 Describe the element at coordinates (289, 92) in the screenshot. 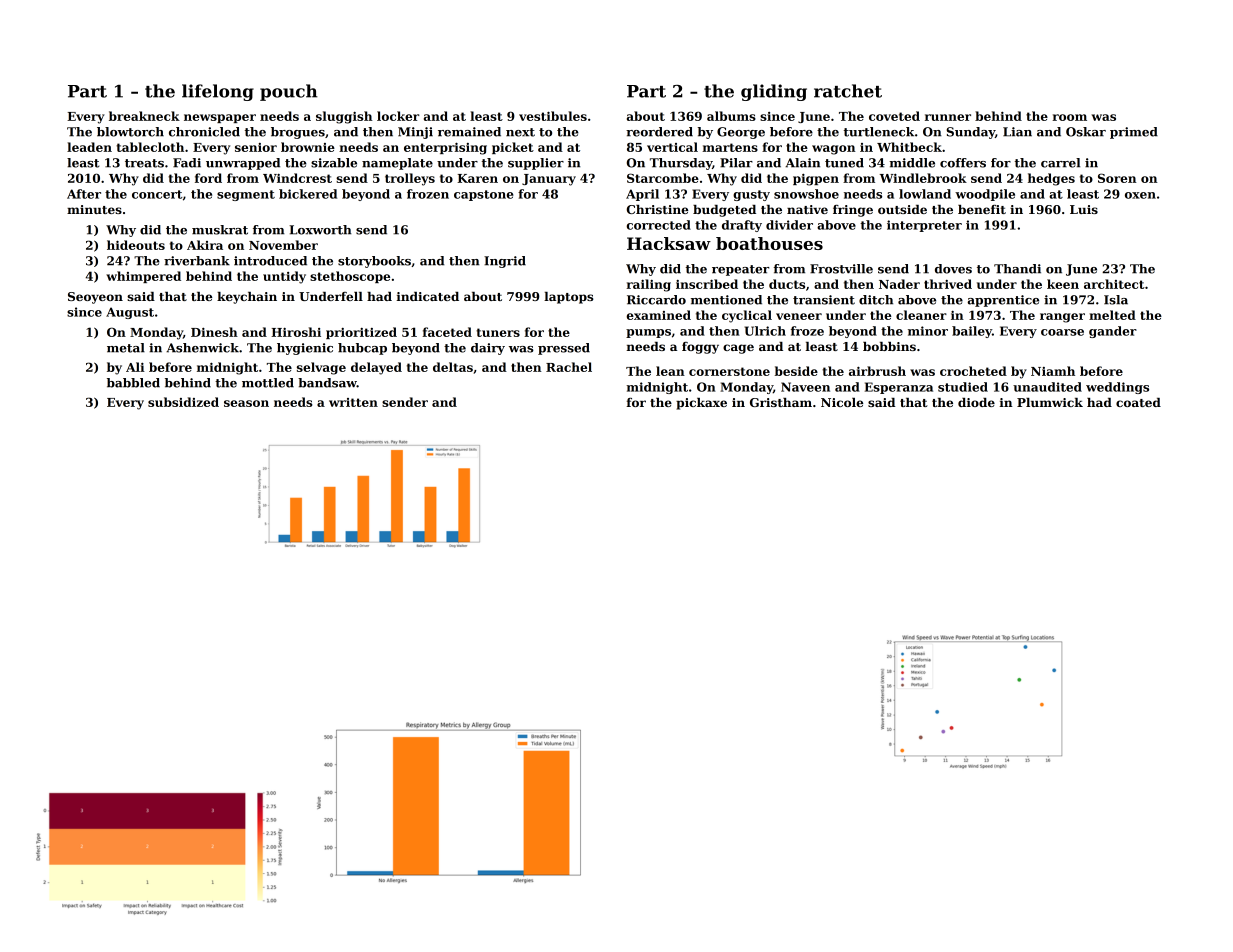

I see `pouch` at that location.
